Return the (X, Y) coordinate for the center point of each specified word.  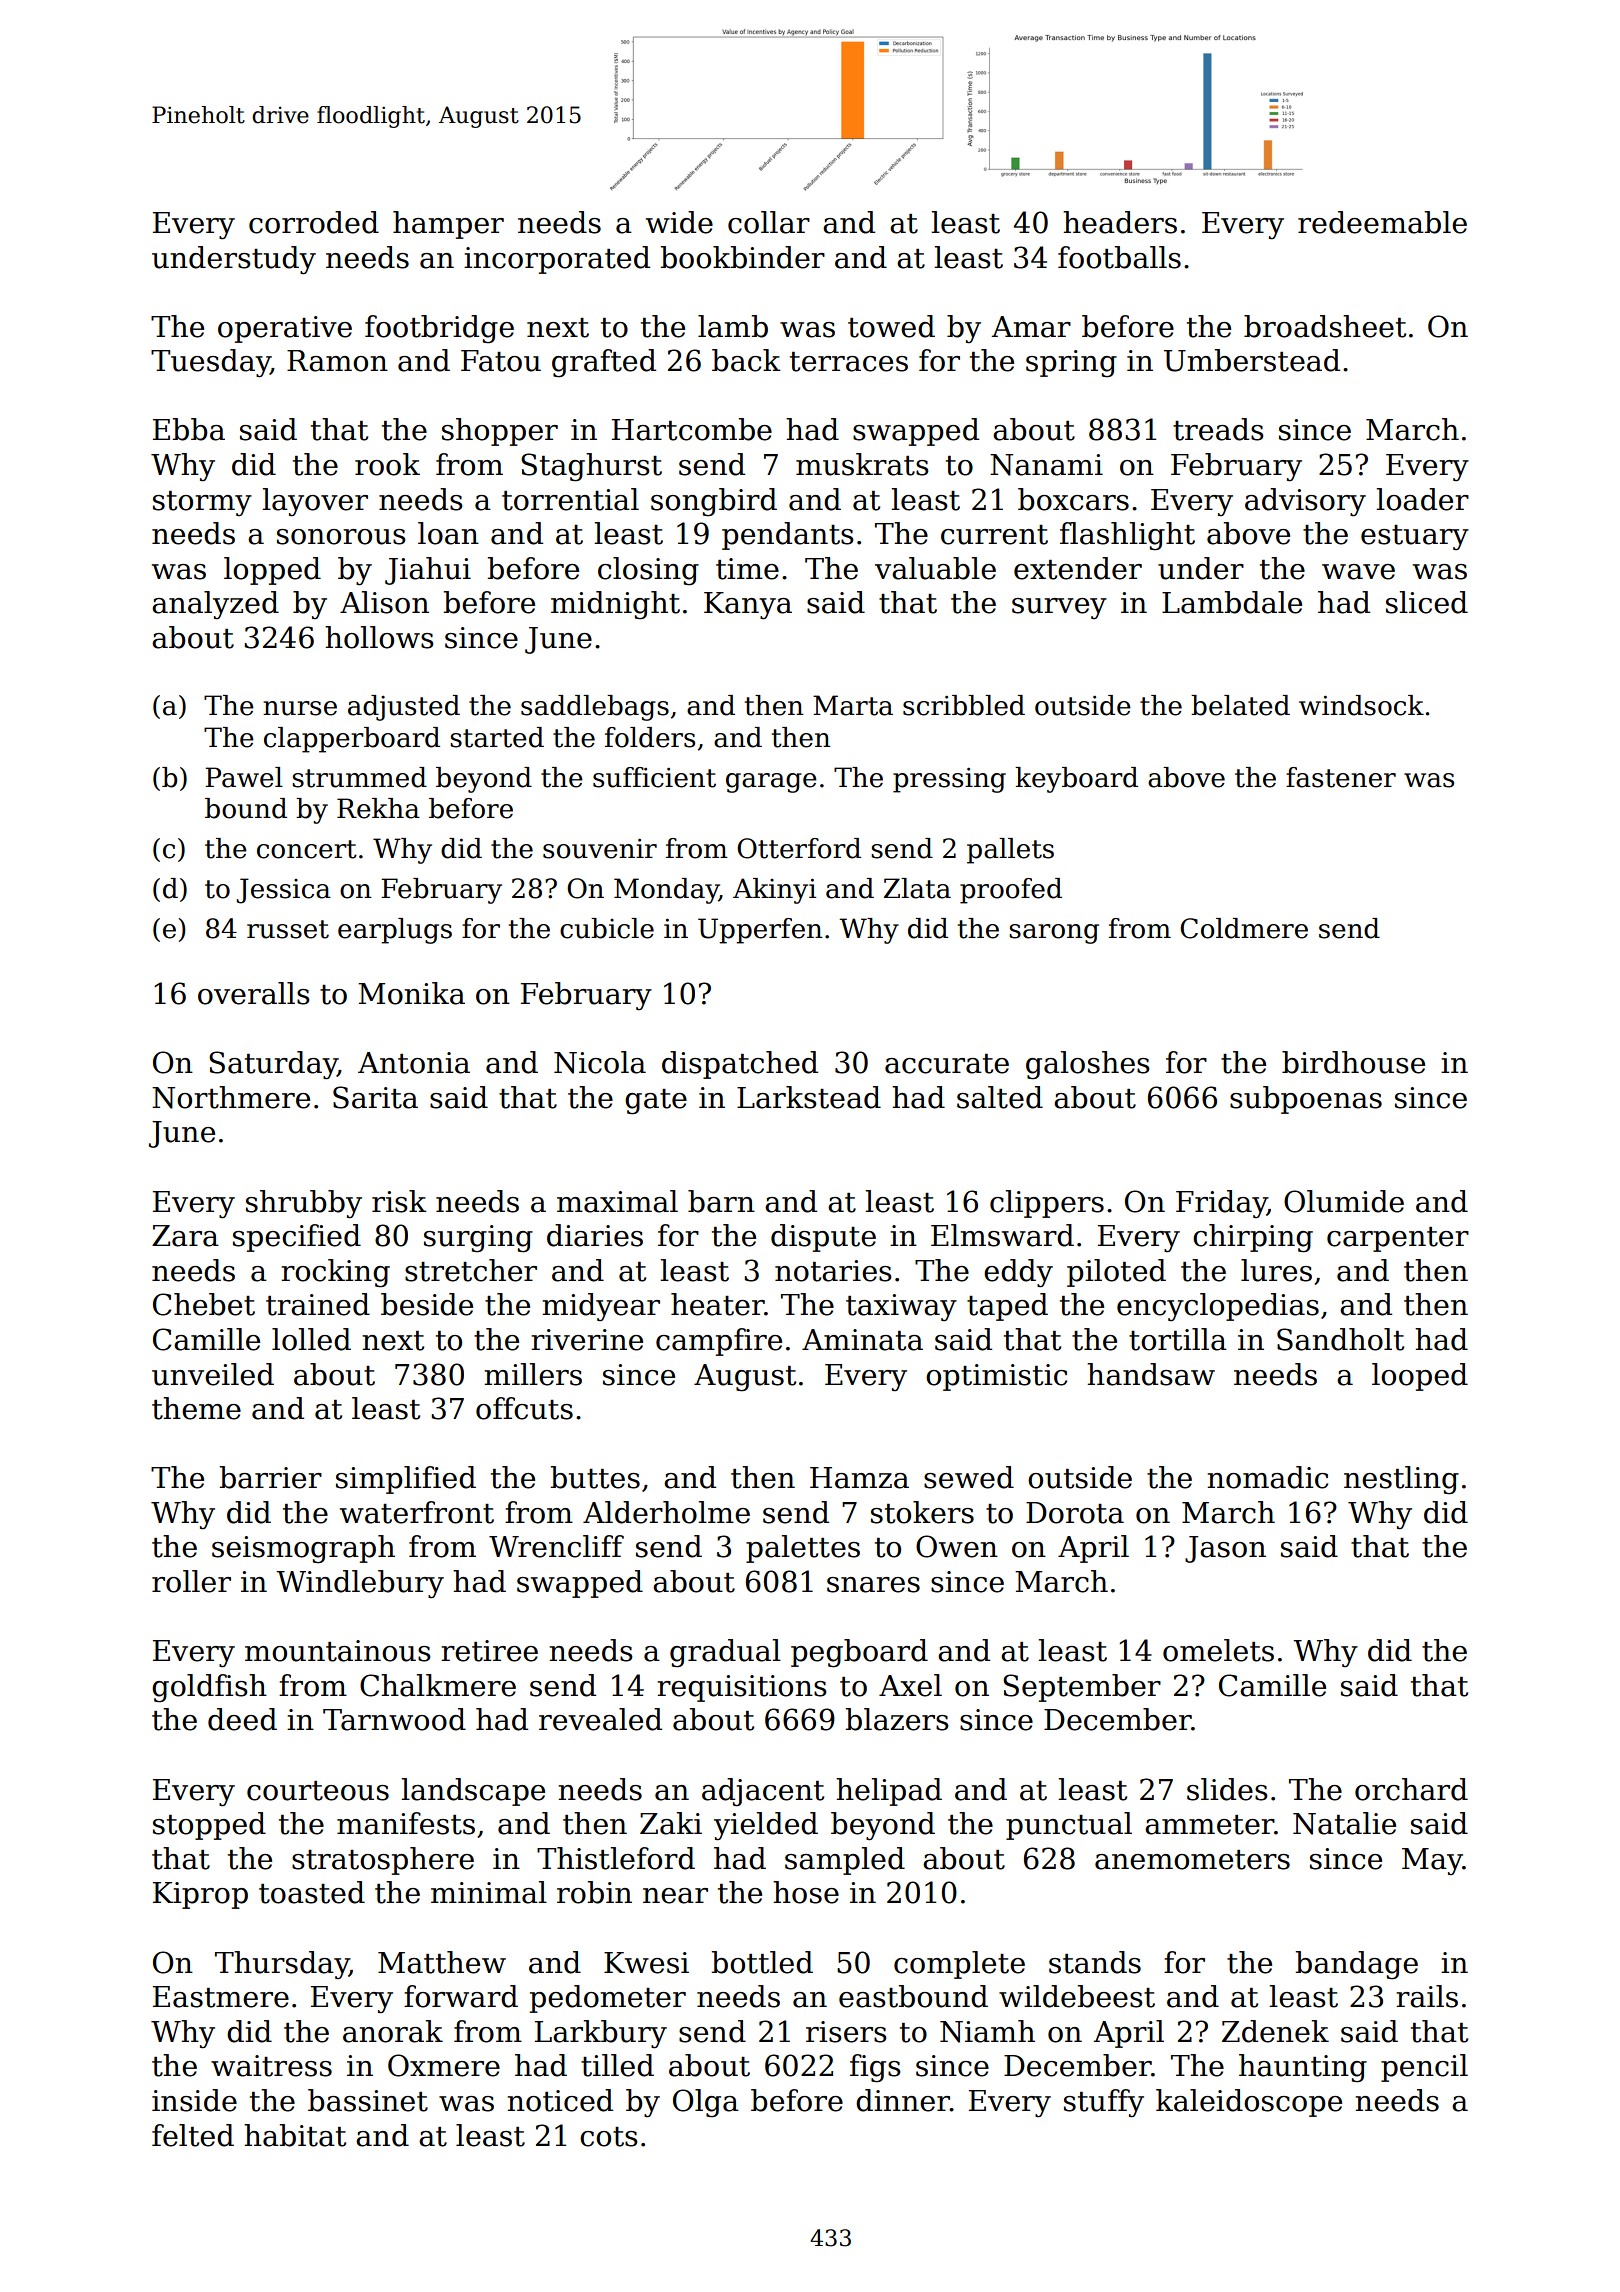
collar (769, 222)
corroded (314, 222)
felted (193, 2135)
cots (609, 2137)
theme (196, 1408)
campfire (719, 1342)
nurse (300, 708)
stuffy (1104, 2103)
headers (1120, 222)
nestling (1401, 1480)
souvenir (600, 849)
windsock (1361, 705)
